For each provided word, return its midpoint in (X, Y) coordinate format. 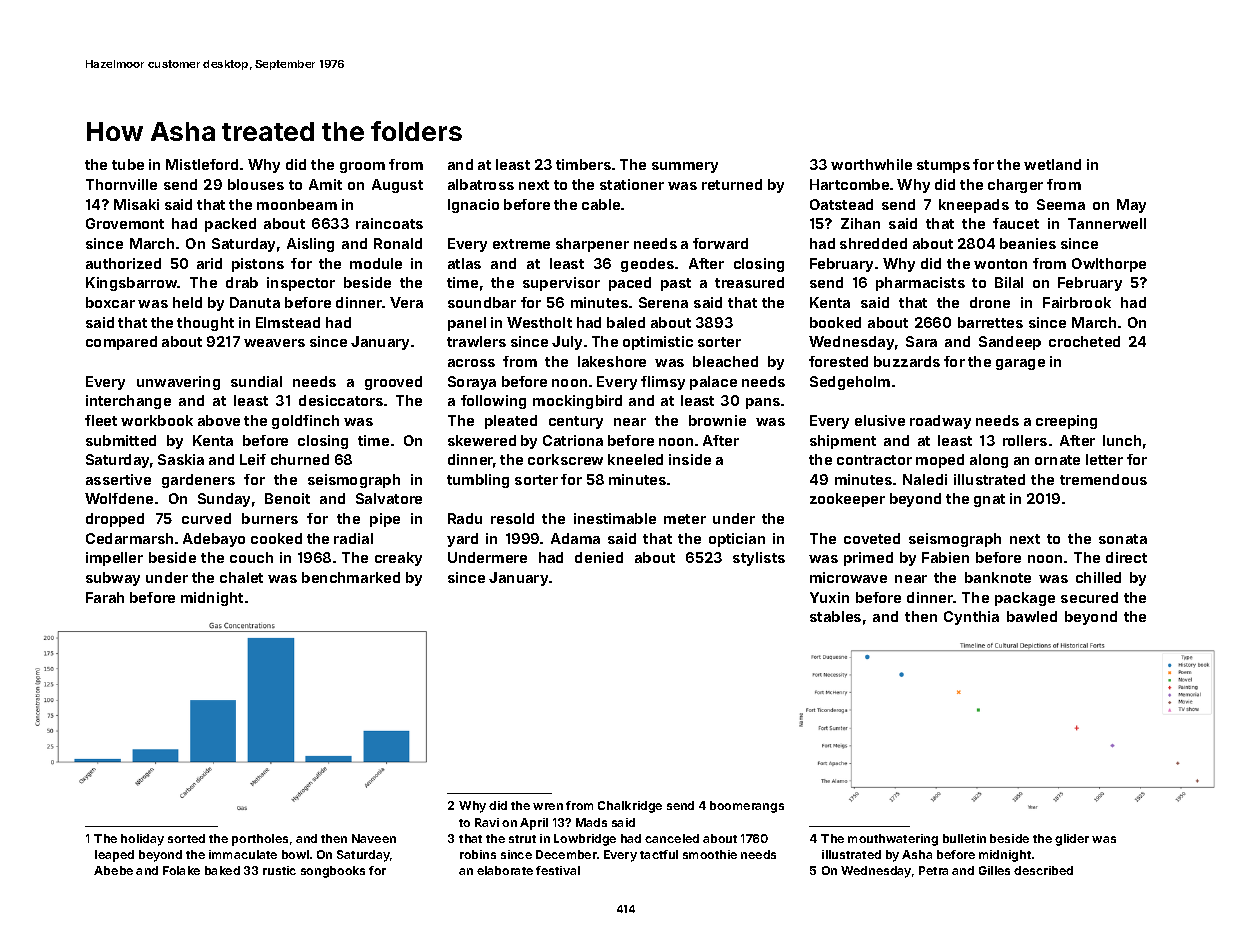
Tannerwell (1107, 223)
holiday (142, 840)
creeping (1066, 422)
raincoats (389, 223)
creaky (398, 559)
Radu (465, 518)
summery (685, 167)
